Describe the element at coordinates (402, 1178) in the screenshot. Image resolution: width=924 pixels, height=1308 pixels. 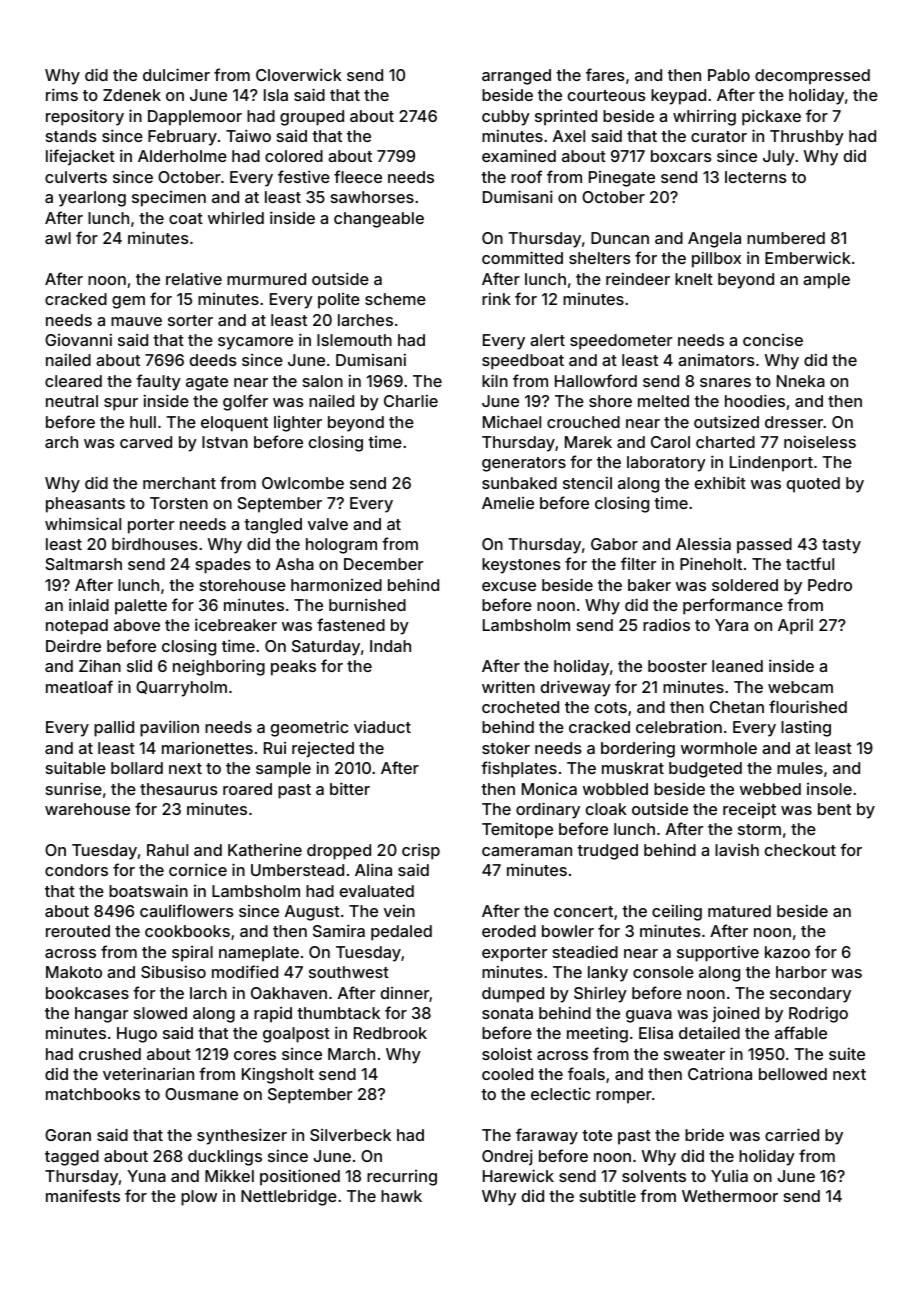
I see `recurring` at that location.
